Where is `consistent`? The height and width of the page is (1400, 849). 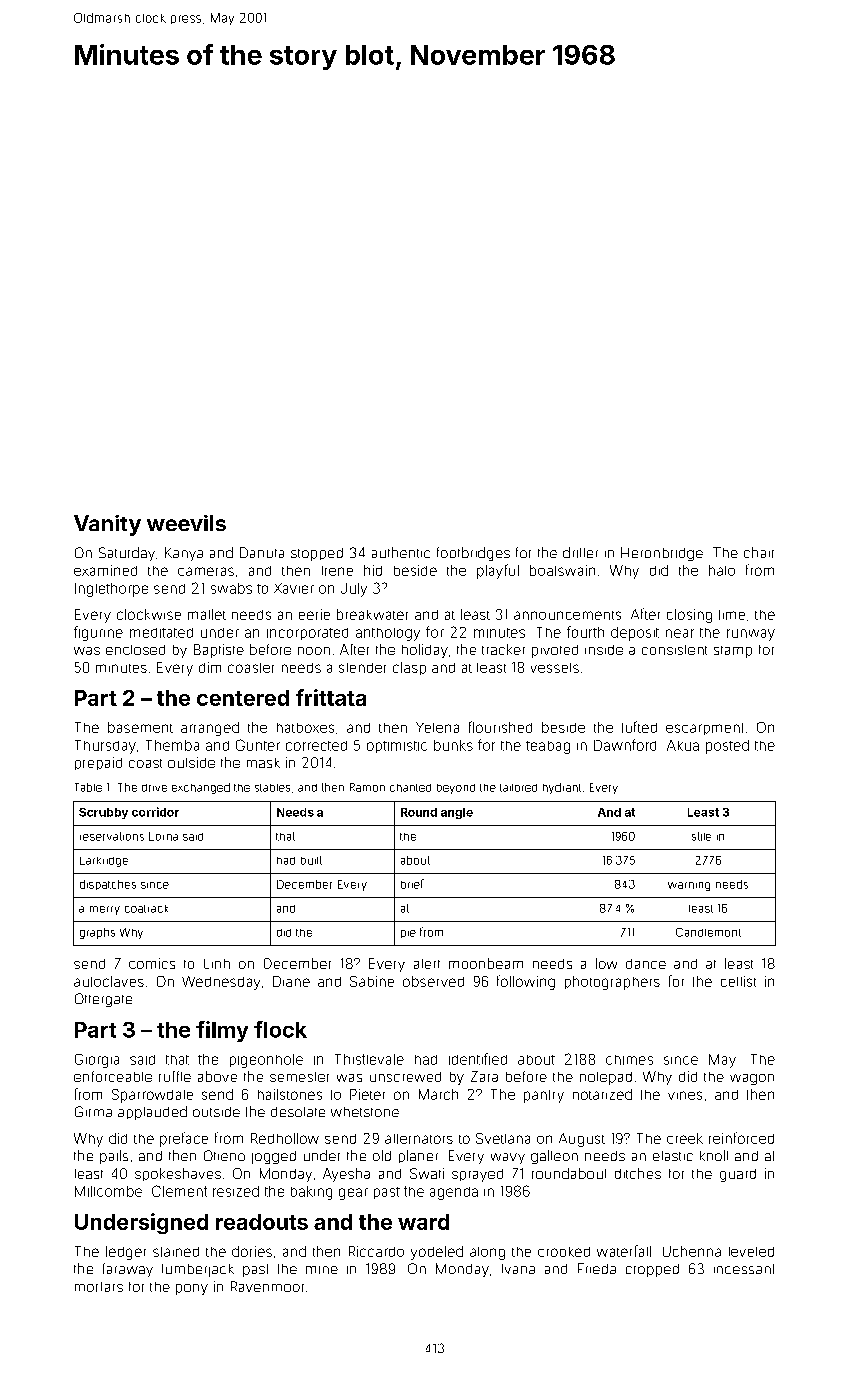
consistent is located at coordinates (674, 650).
